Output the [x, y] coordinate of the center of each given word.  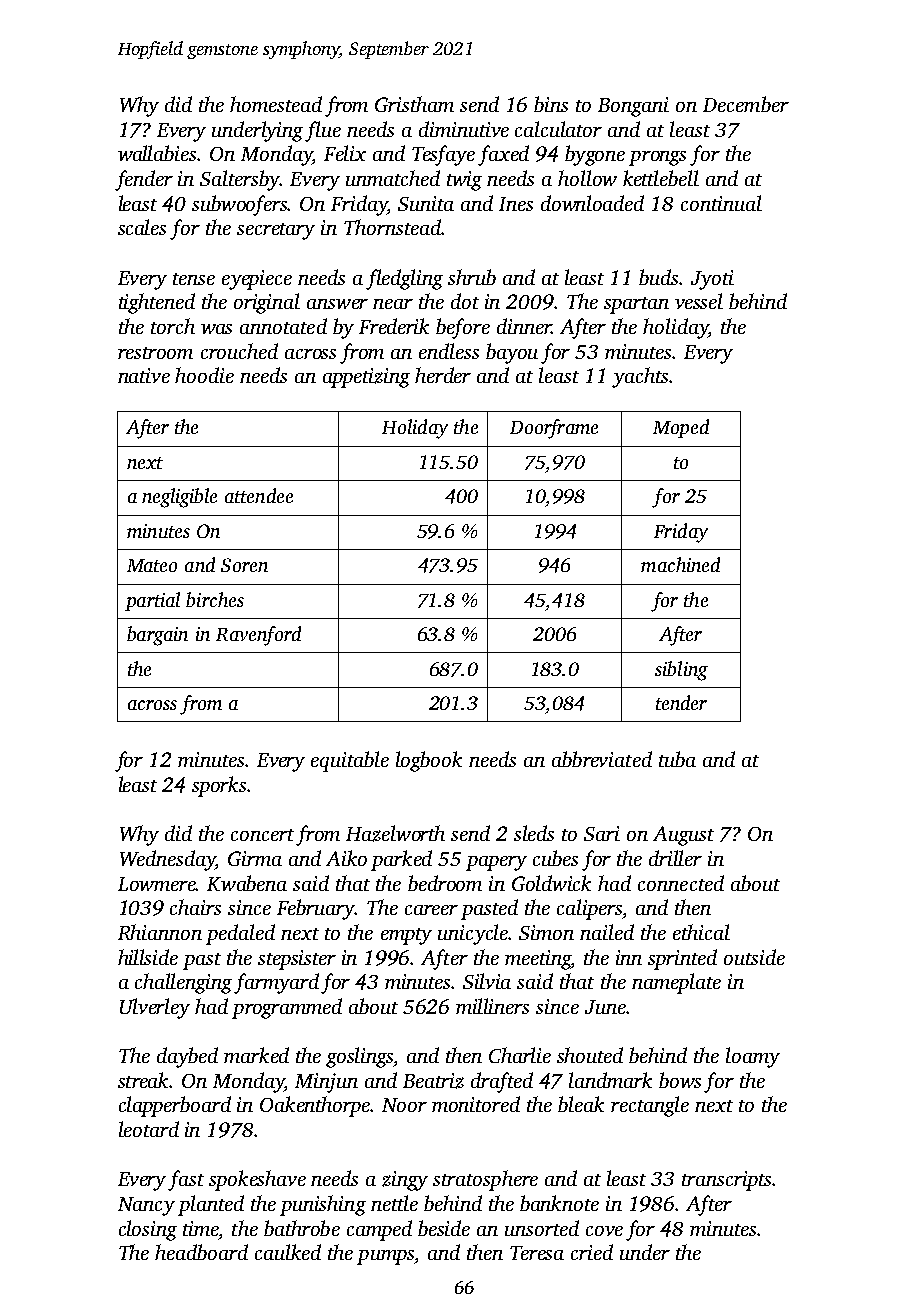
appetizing [366, 378]
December [746, 104]
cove [604, 1231]
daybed [187, 1057]
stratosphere [485, 1180]
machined [680, 564]
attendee [259, 495]
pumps [385, 1257]
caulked [288, 1252]
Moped [681, 428]
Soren [244, 565]
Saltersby [240, 180]
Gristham [414, 104]
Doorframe [554, 429]
